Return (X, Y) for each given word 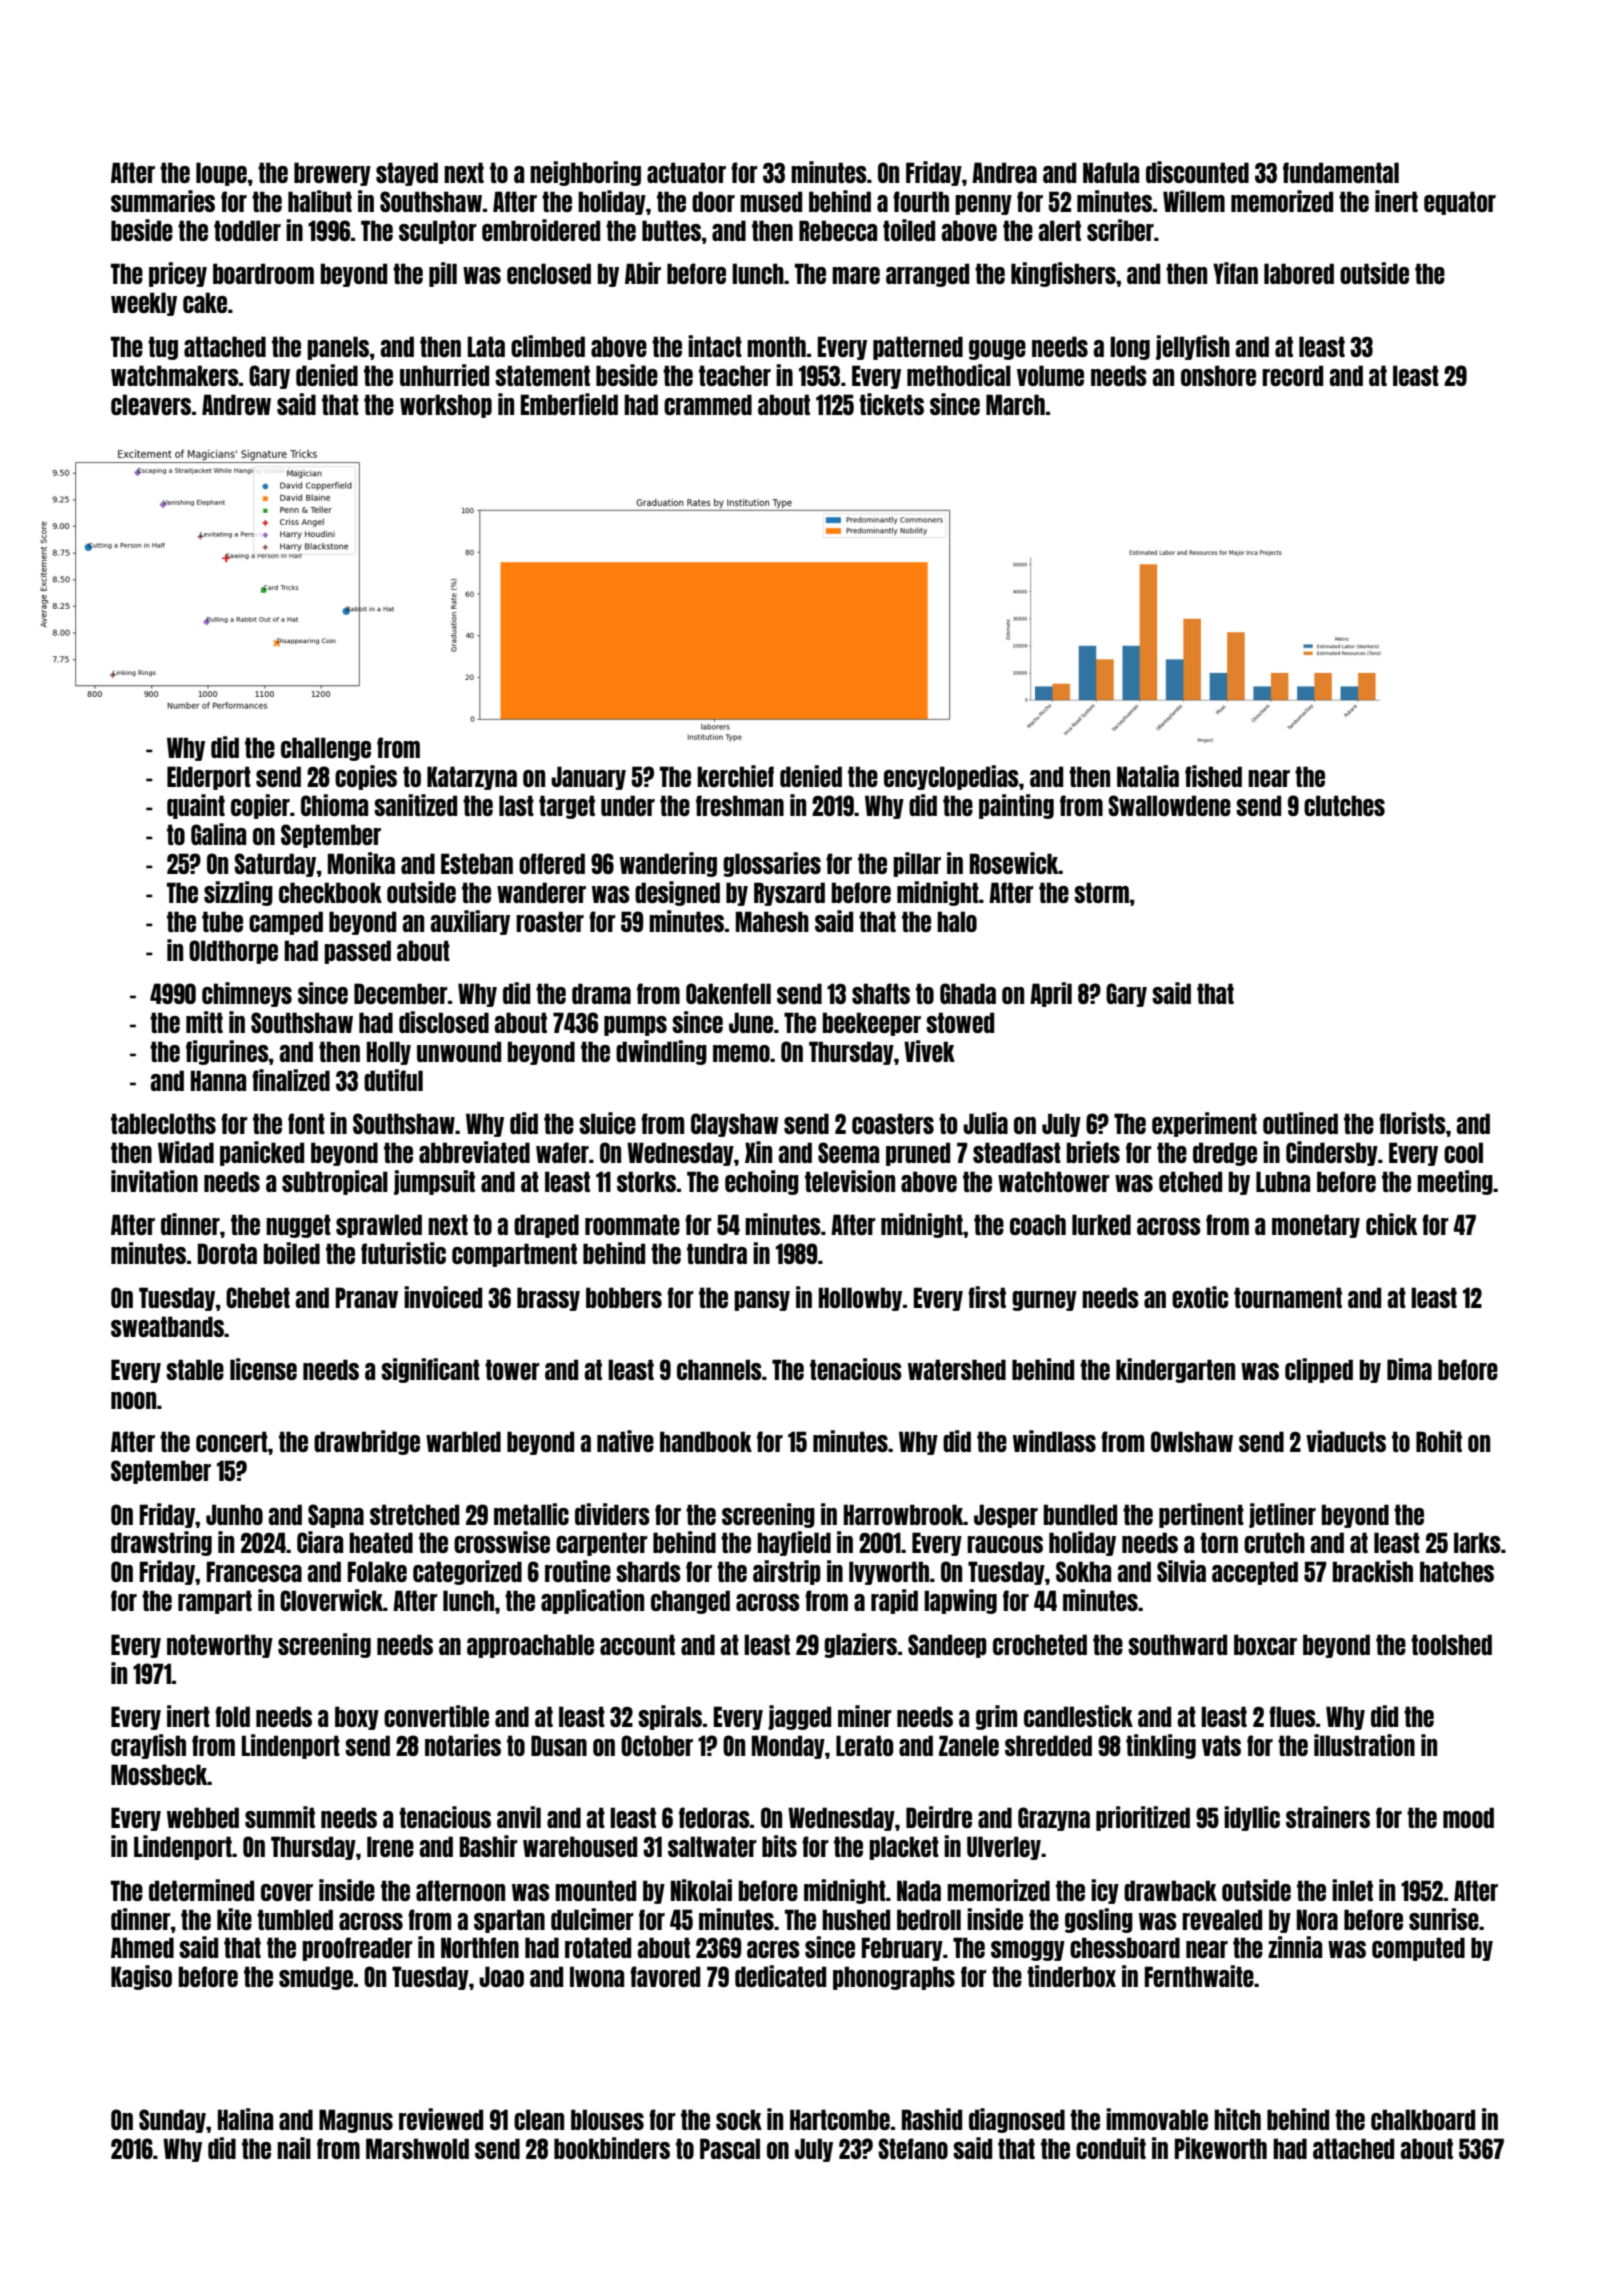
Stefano (913, 2148)
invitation (154, 1181)
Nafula (1111, 172)
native (625, 1441)
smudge (316, 1978)
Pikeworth (1221, 2148)
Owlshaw (1192, 1441)
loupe (221, 174)
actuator (686, 172)
